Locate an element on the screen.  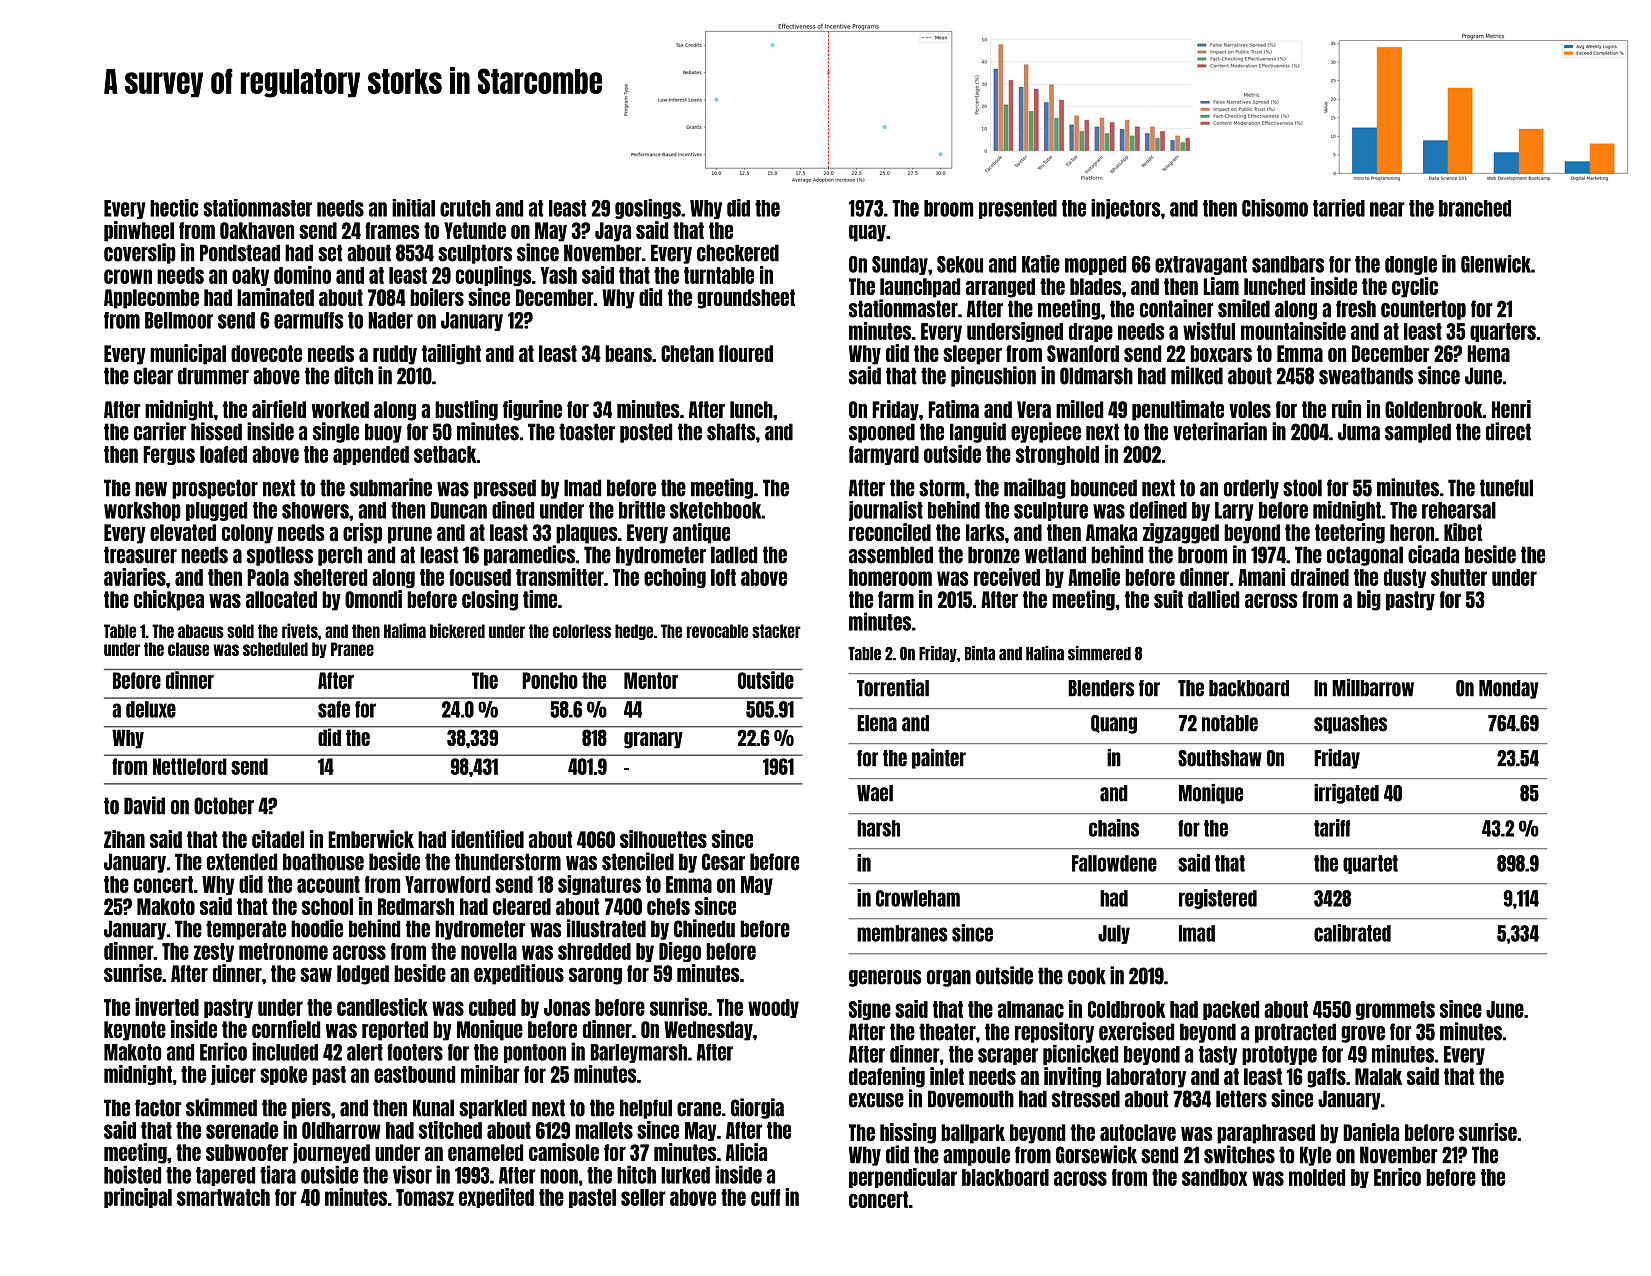
ruddy is located at coordinates (395, 355).
